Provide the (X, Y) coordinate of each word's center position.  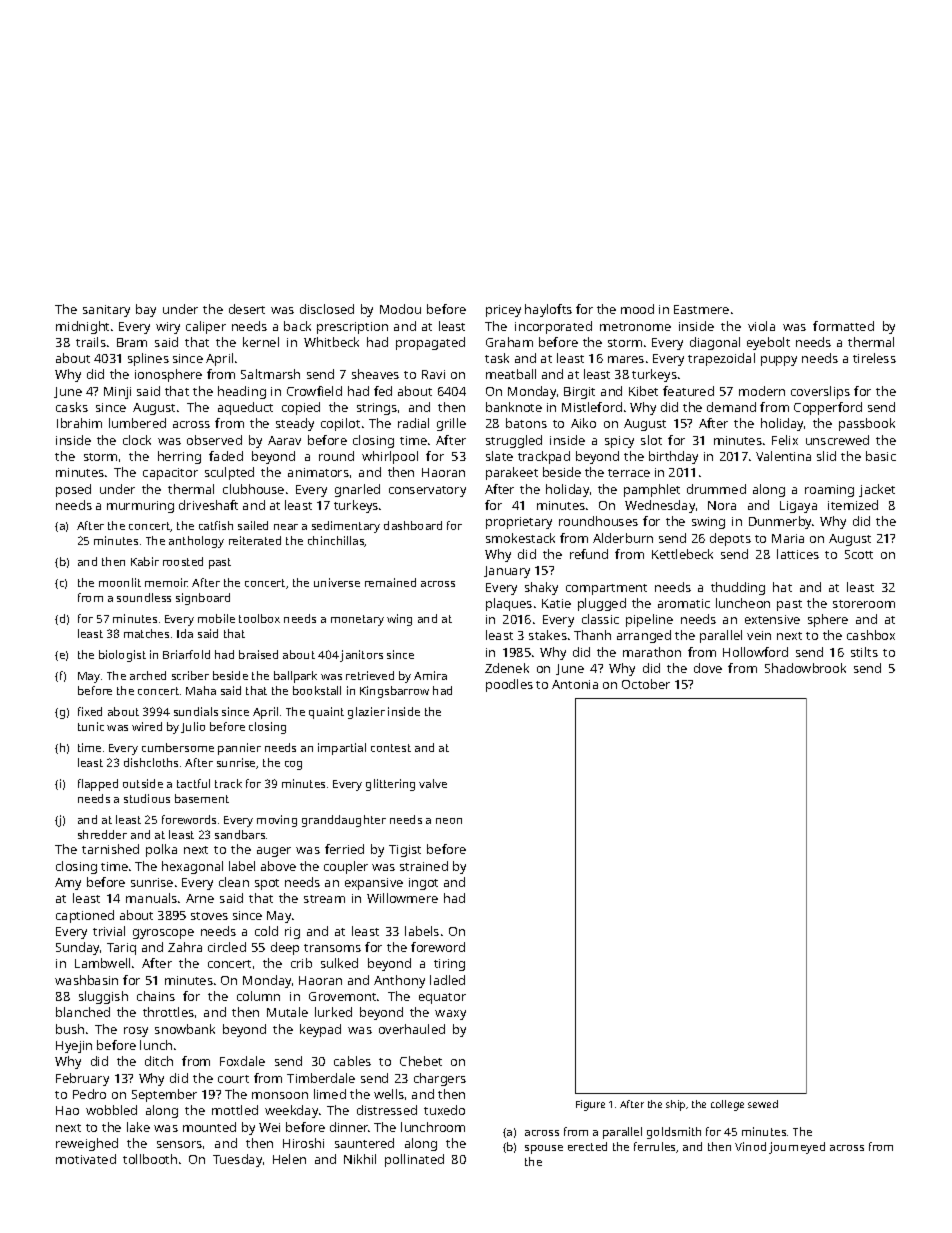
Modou (400, 309)
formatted (843, 326)
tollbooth (150, 1159)
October (646, 684)
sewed (763, 1104)
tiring (449, 965)
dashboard (413, 525)
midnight (82, 327)
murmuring (140, 507)
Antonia (575, 684)
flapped (98, 785)
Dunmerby (781, 522)
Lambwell (102, 963)
